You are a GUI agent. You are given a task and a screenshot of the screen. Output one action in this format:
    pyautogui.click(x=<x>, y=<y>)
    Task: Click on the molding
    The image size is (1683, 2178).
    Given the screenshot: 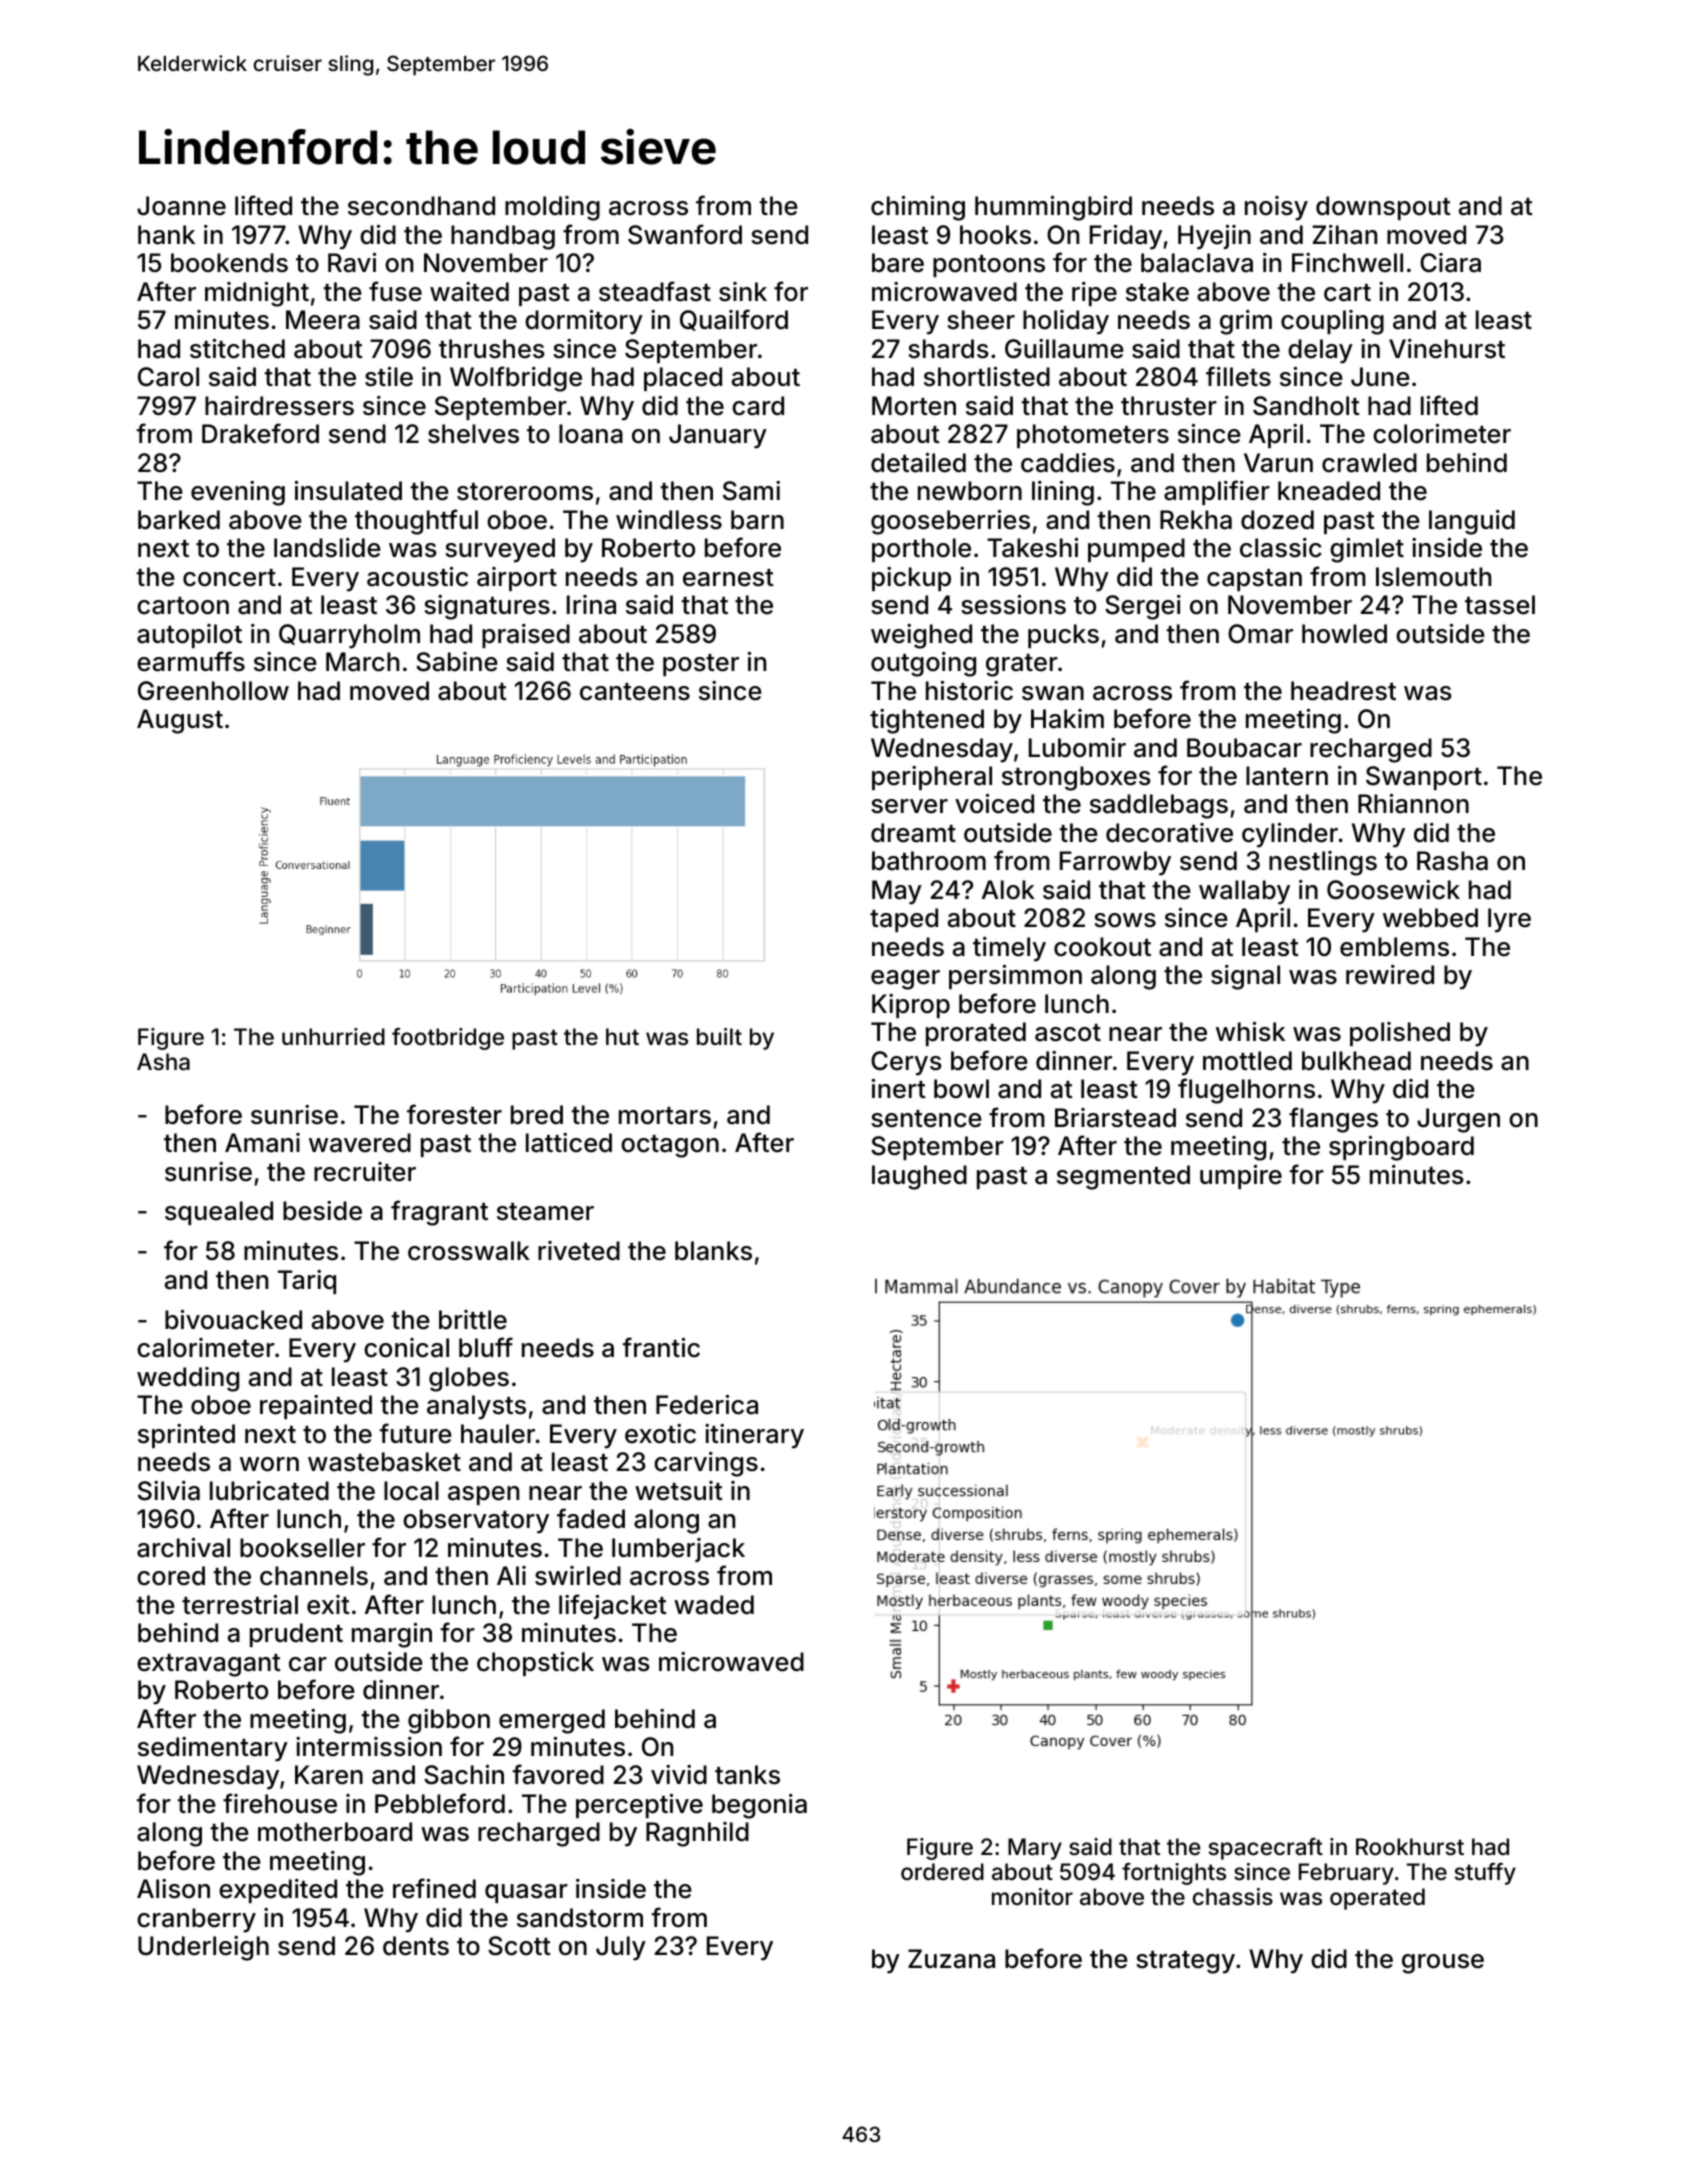 What is the action you would take?
    pyautogui.click(x=552, y=208)
